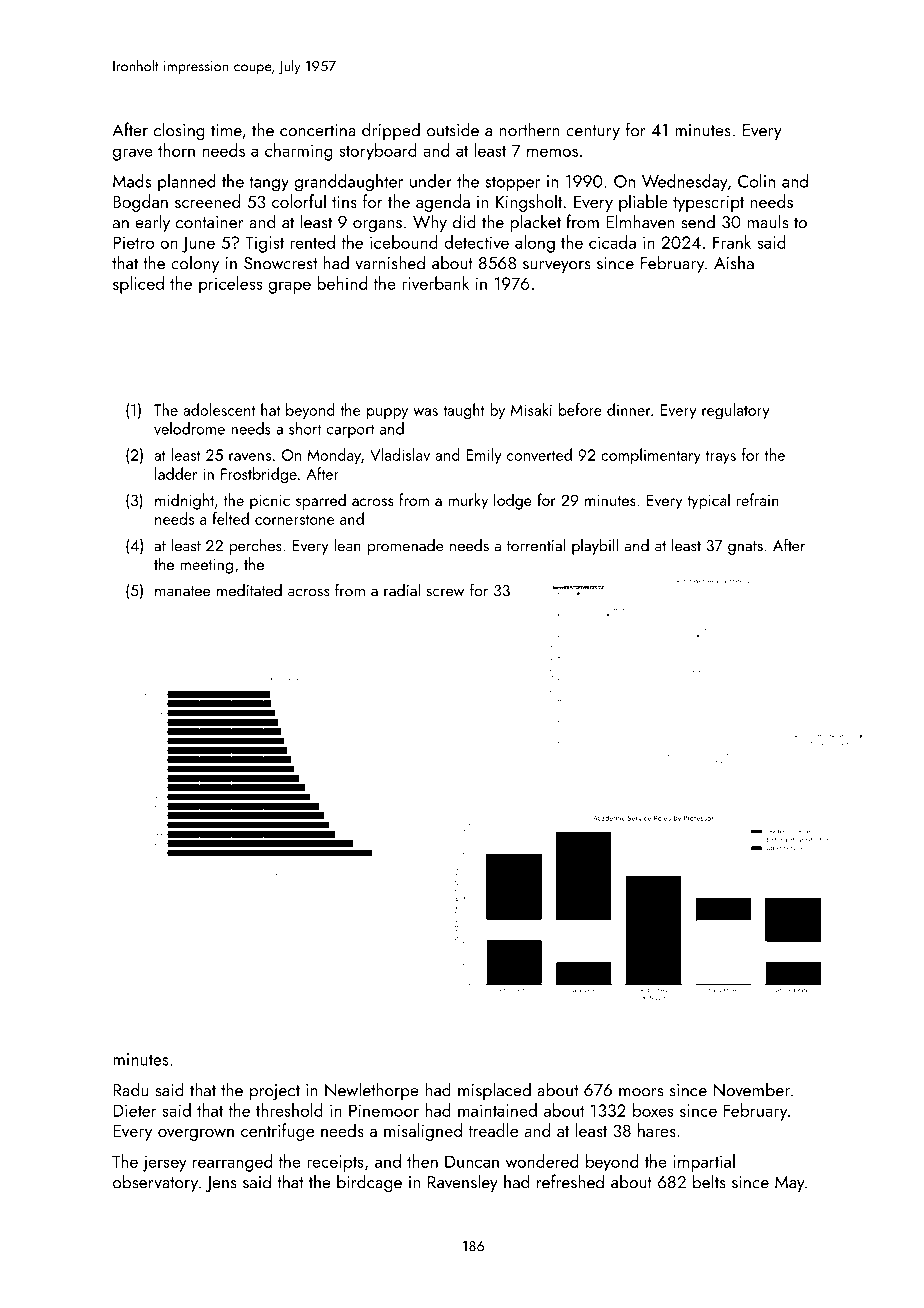 The width and height of the screenshot is (924, 1308). What do you see at coordinates (275, 1092) in the screenshot?
I see `project` at bounding box center [275, 1092].
